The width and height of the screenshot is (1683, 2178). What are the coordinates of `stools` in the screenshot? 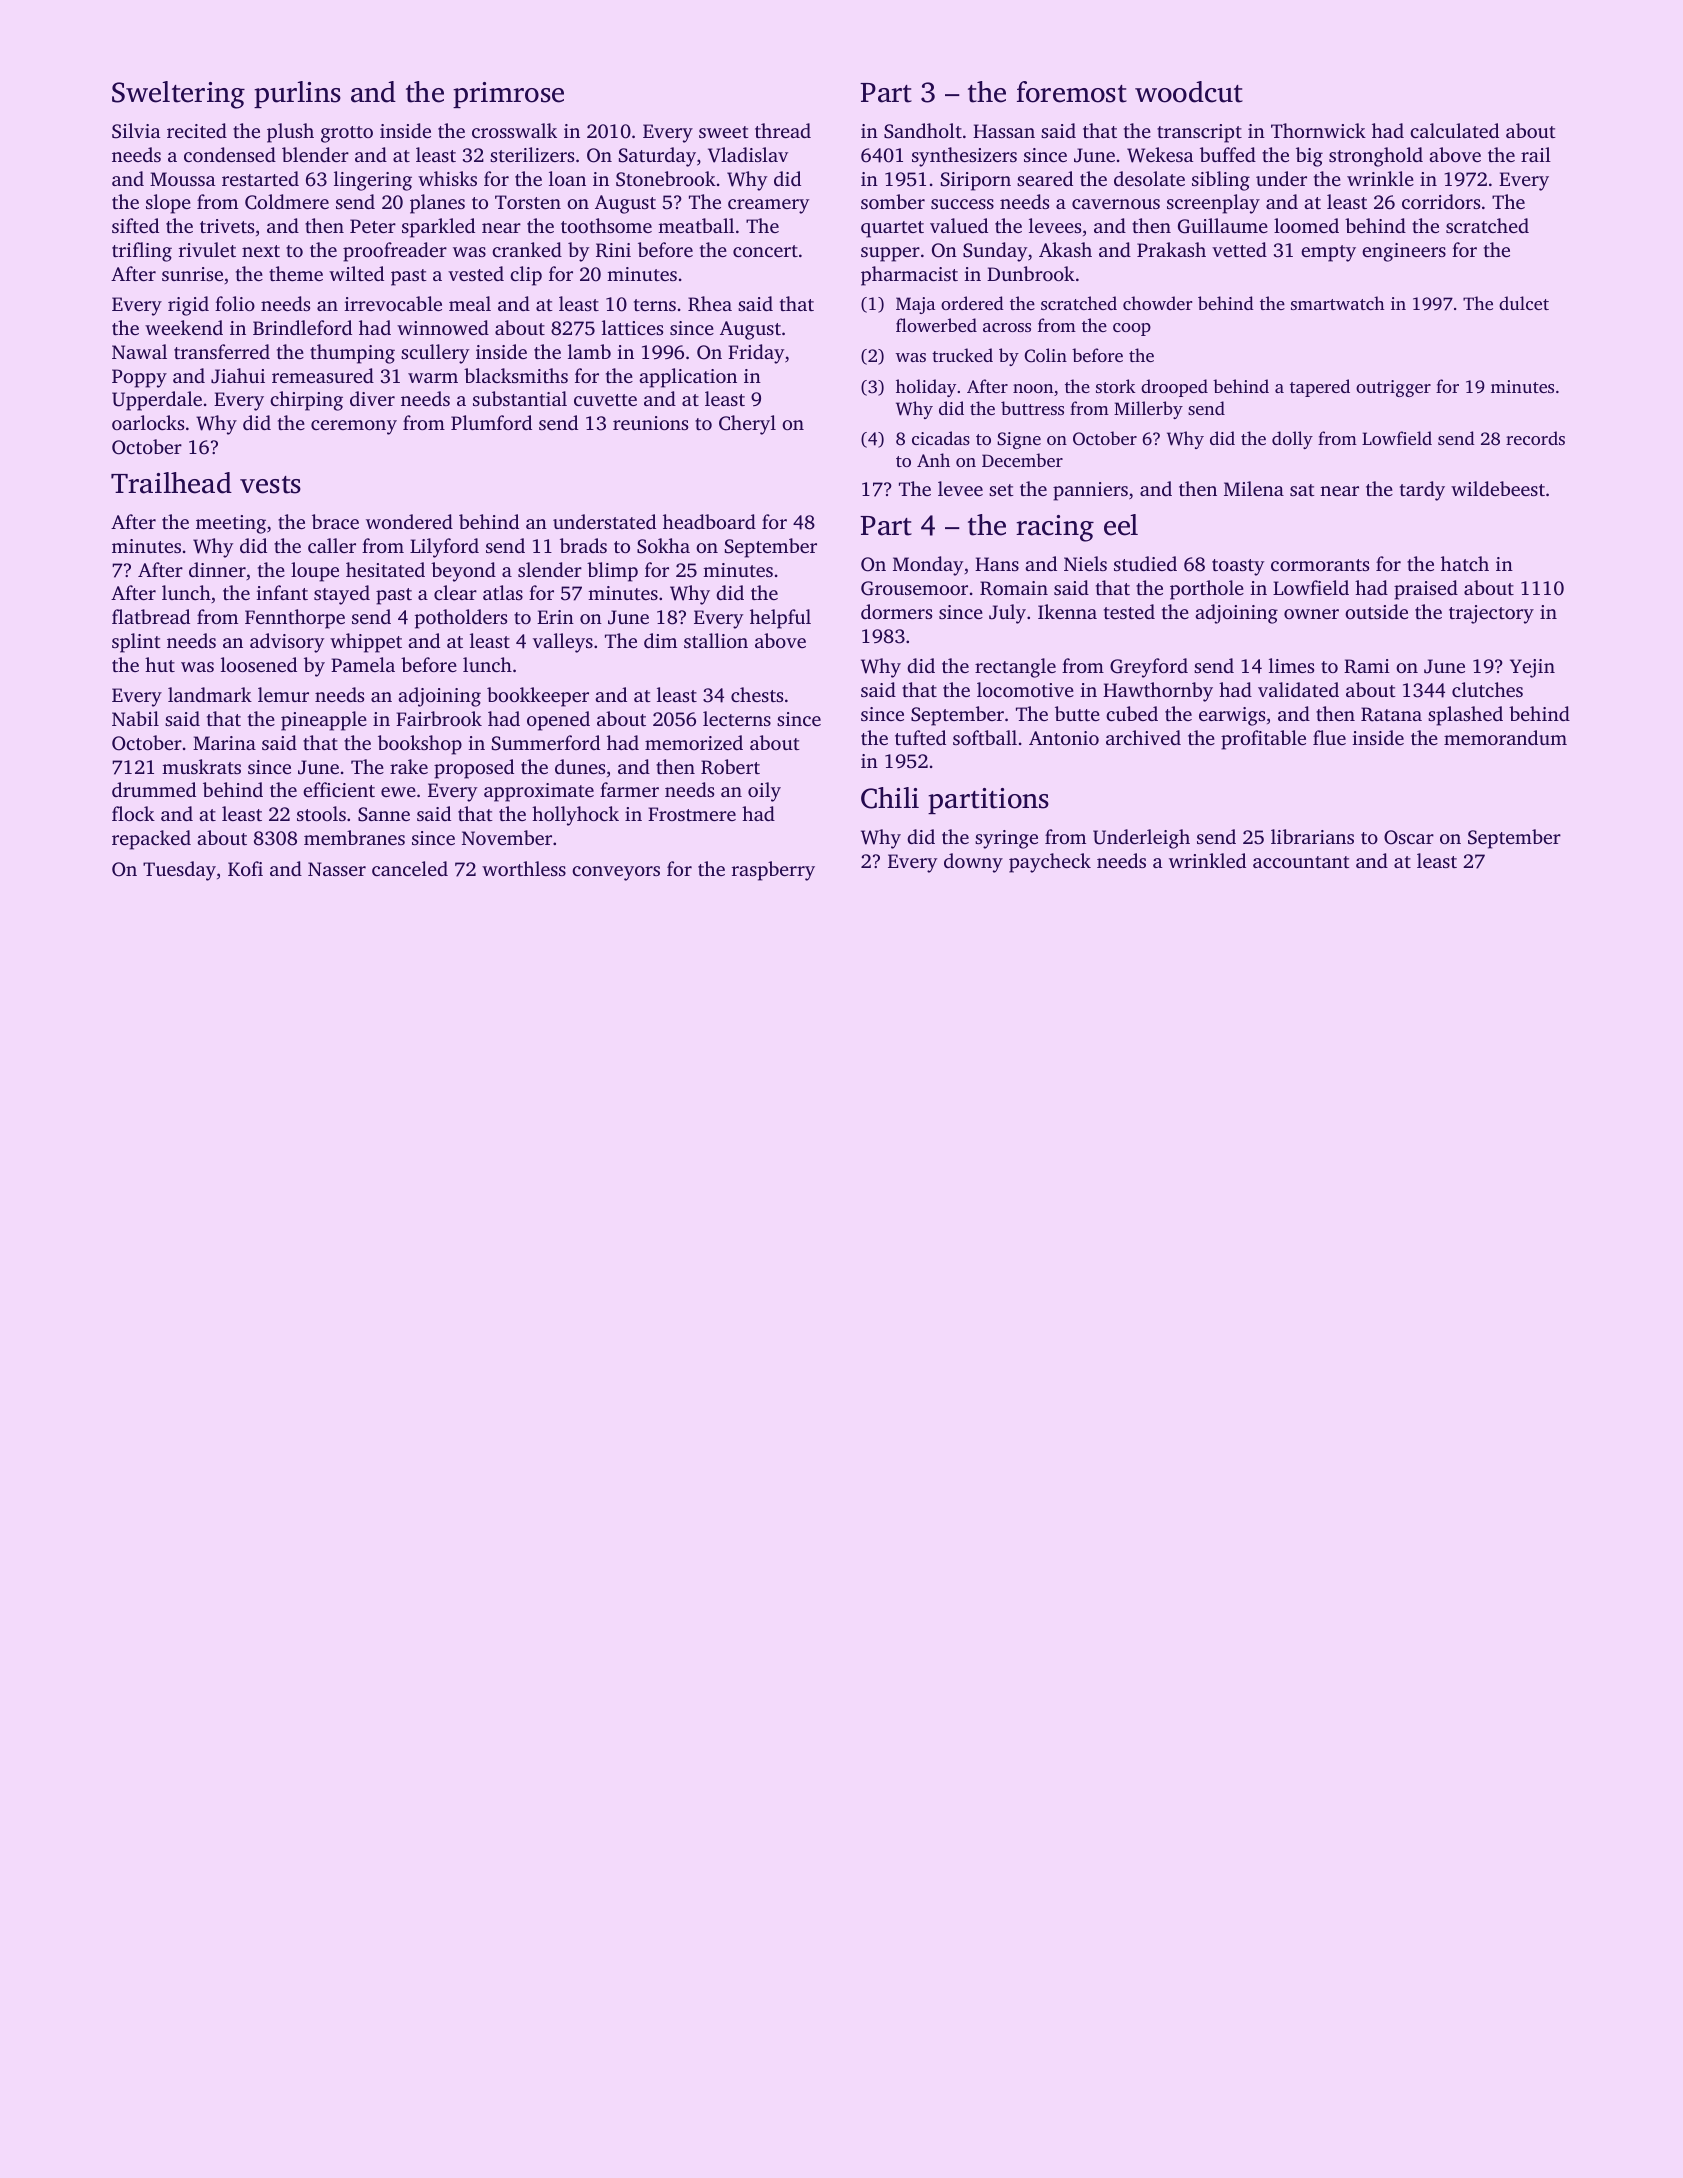 It's located at (321, 813).
